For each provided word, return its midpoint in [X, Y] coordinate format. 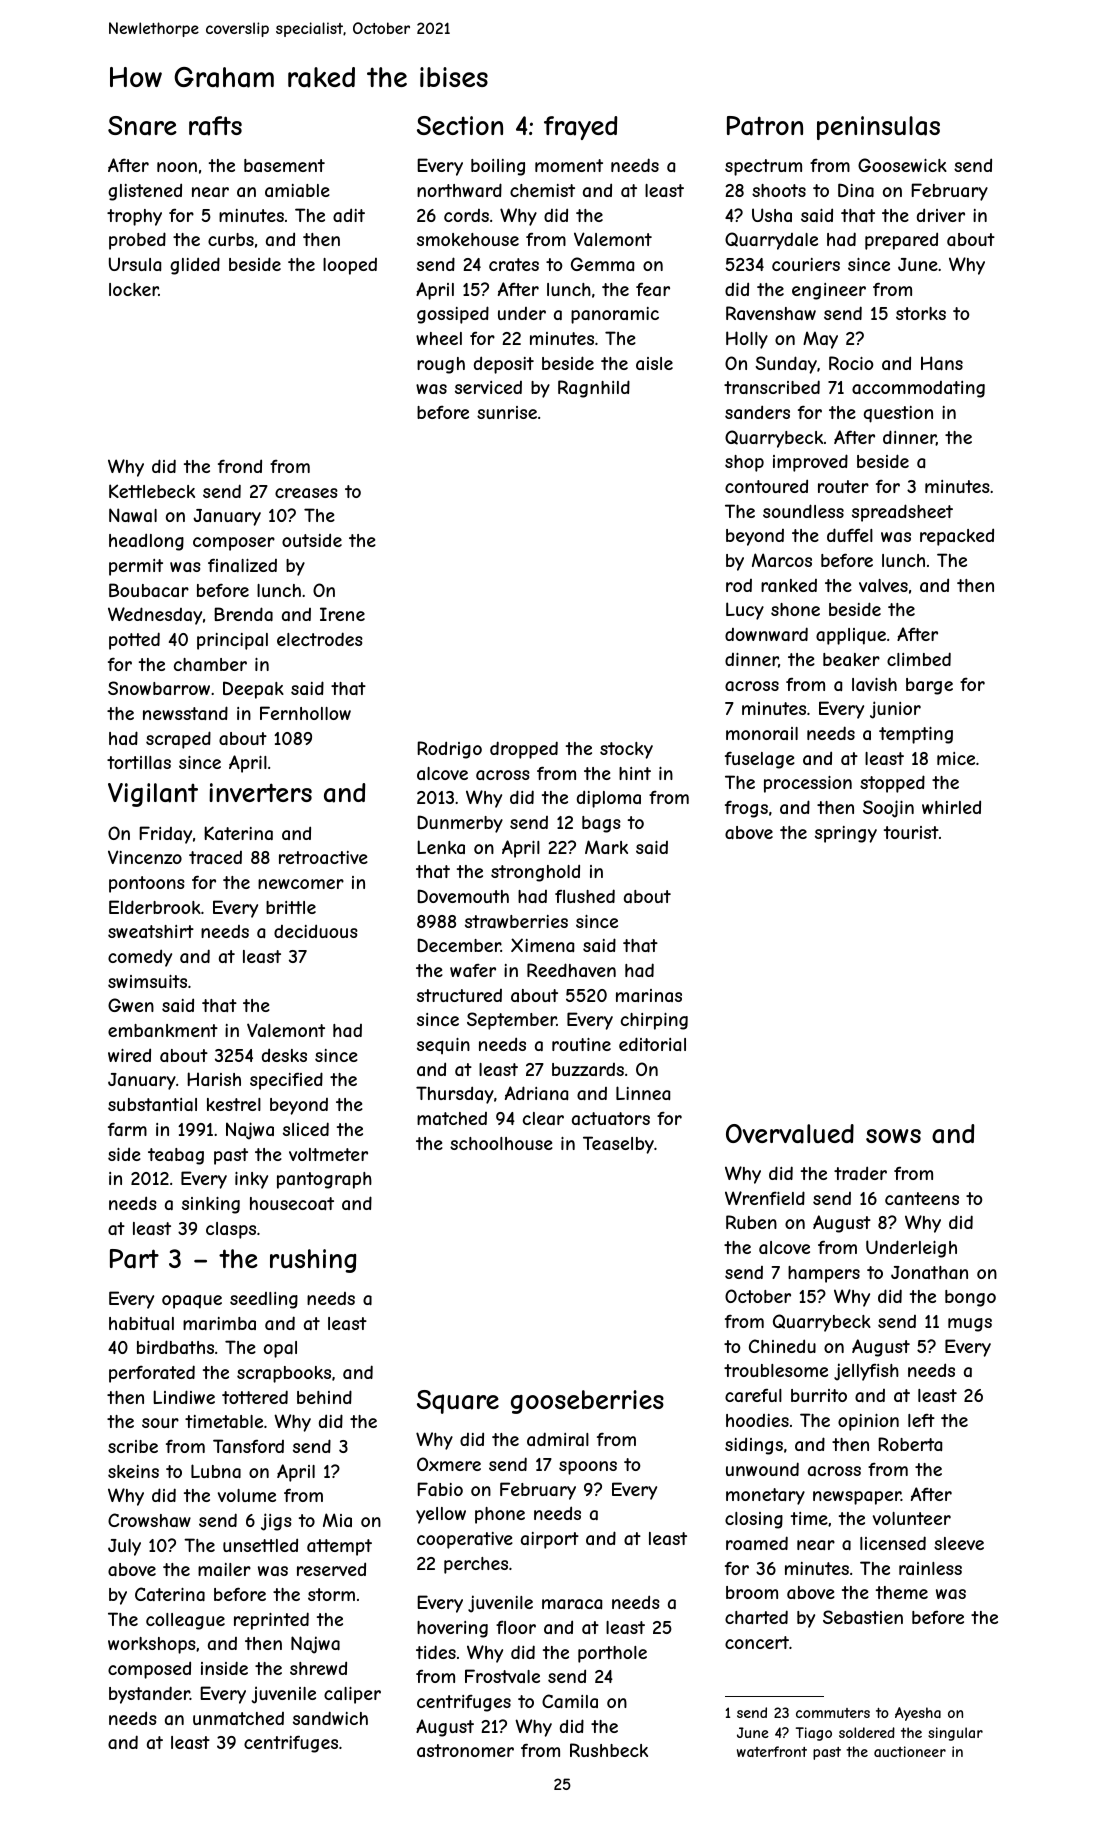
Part [134, 1259]
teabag [176, 1156]
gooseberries [587, 1402]
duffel [850, 535]
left [921, 1420]
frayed [580, 128]
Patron [765, 126]
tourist [911, 832]
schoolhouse [501, 1143]
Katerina [238, 833]
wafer [473, 970]
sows [893, 1136]
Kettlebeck [152, 491]
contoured [766, 486]
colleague [185, 1621]
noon [177, 167]
